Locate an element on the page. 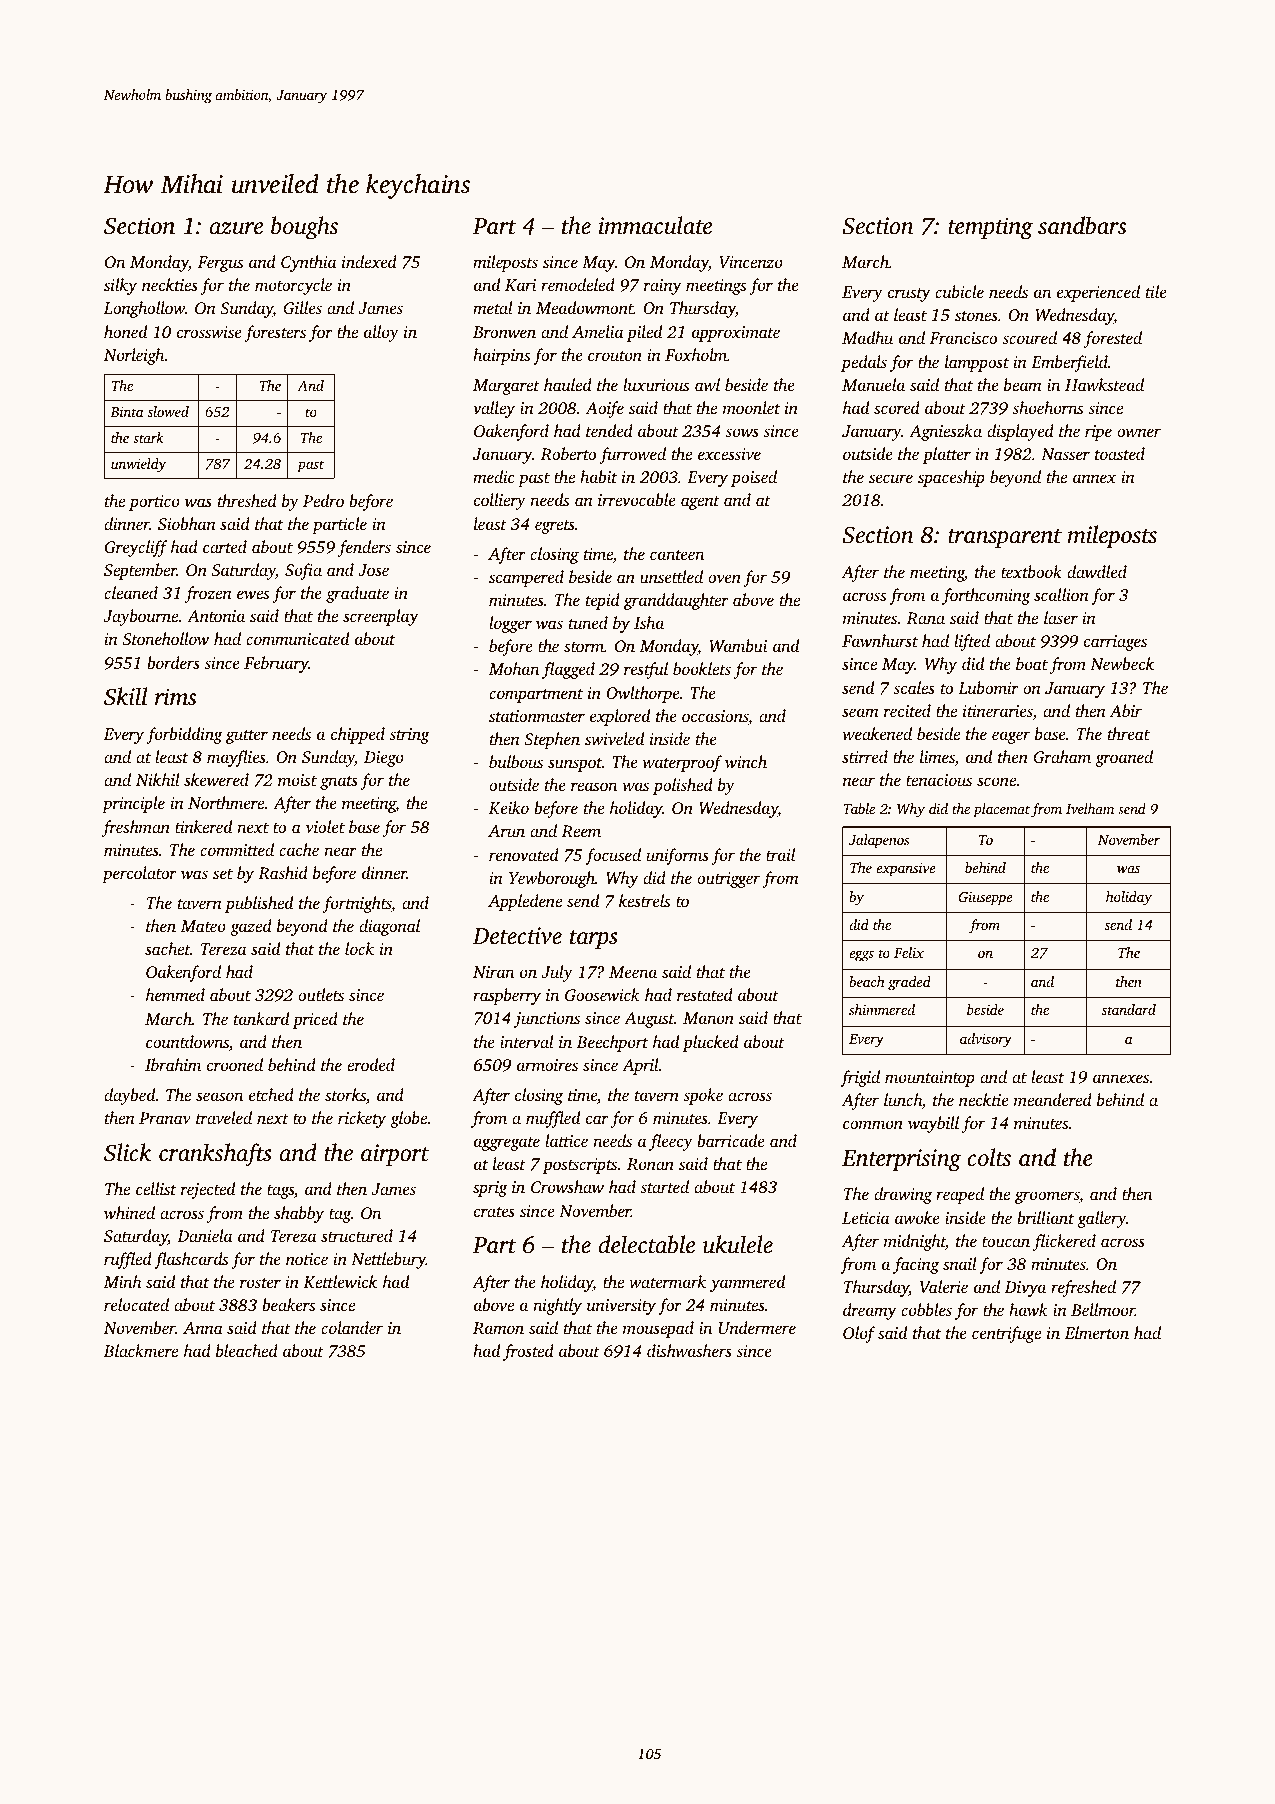 The height and width of the image is (1804, 1275). reaped is located at coordinates (960, 1195).
